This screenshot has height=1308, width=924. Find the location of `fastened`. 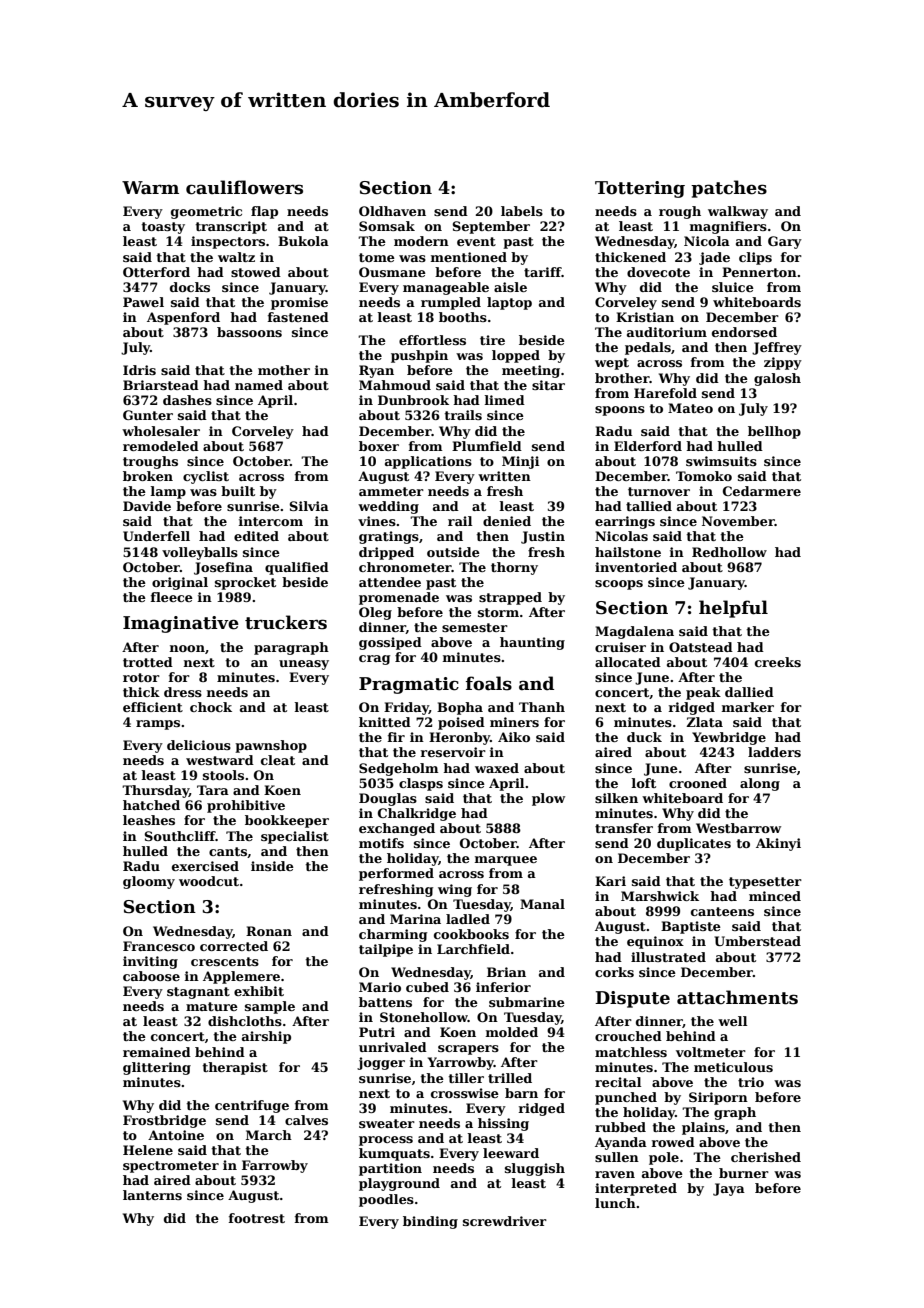

fastened is located at coordinates (298, 317).
